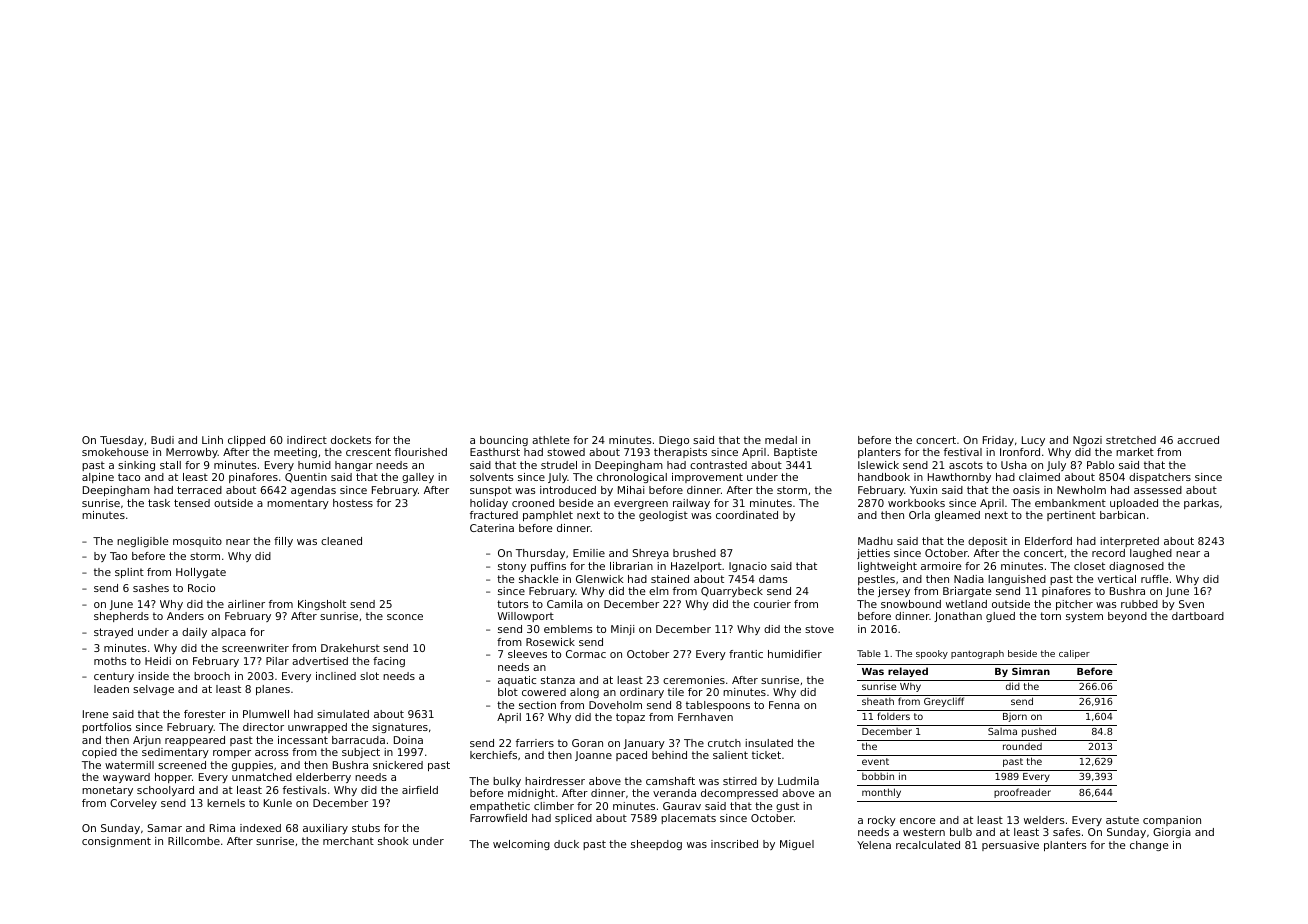 This page has width=1308, height=924. I want to click on Corveley, so click(133, 804).
